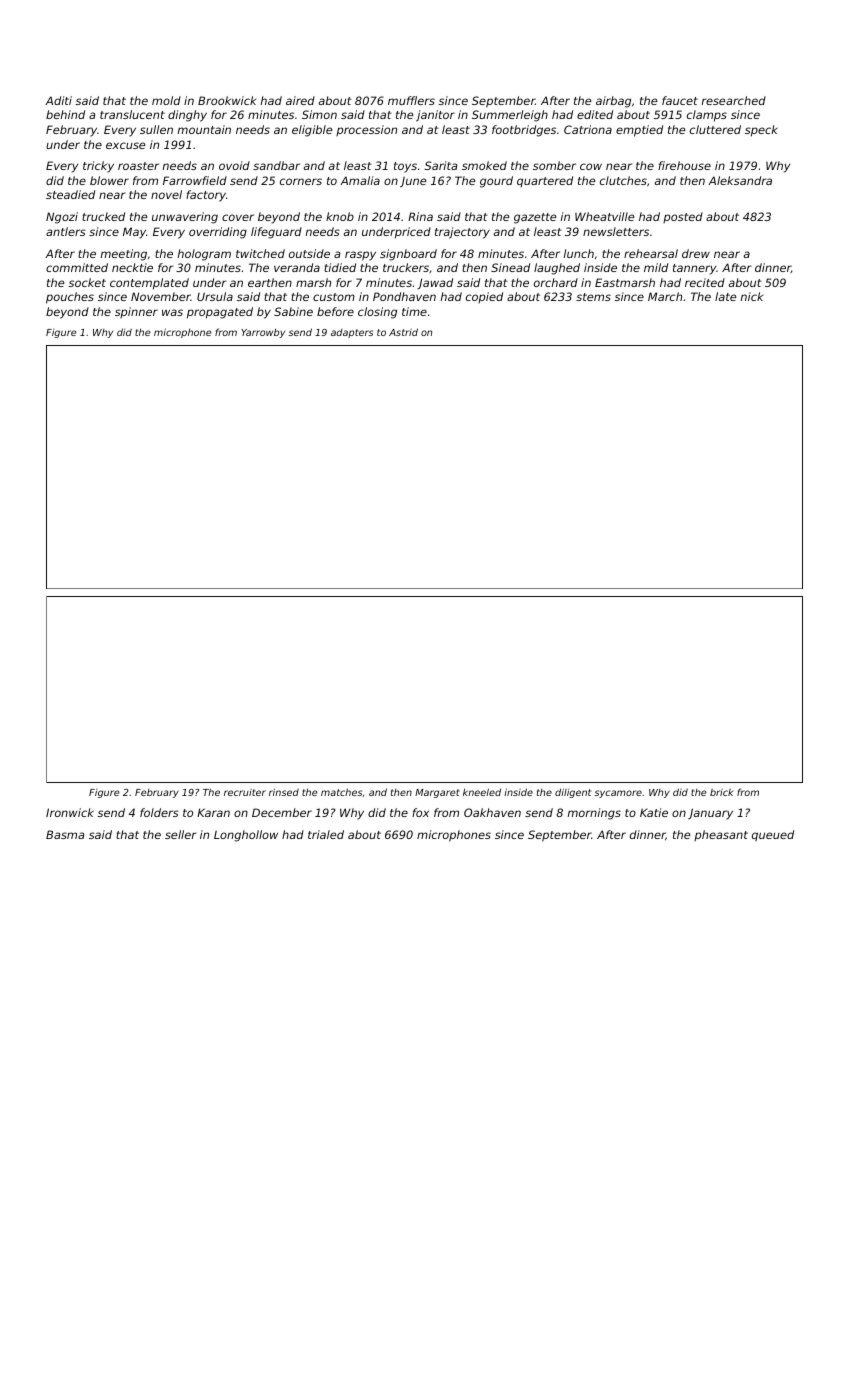 The width and height of the screenshot is (849, 1400). I want to click on mornings, so click(594, 814).
